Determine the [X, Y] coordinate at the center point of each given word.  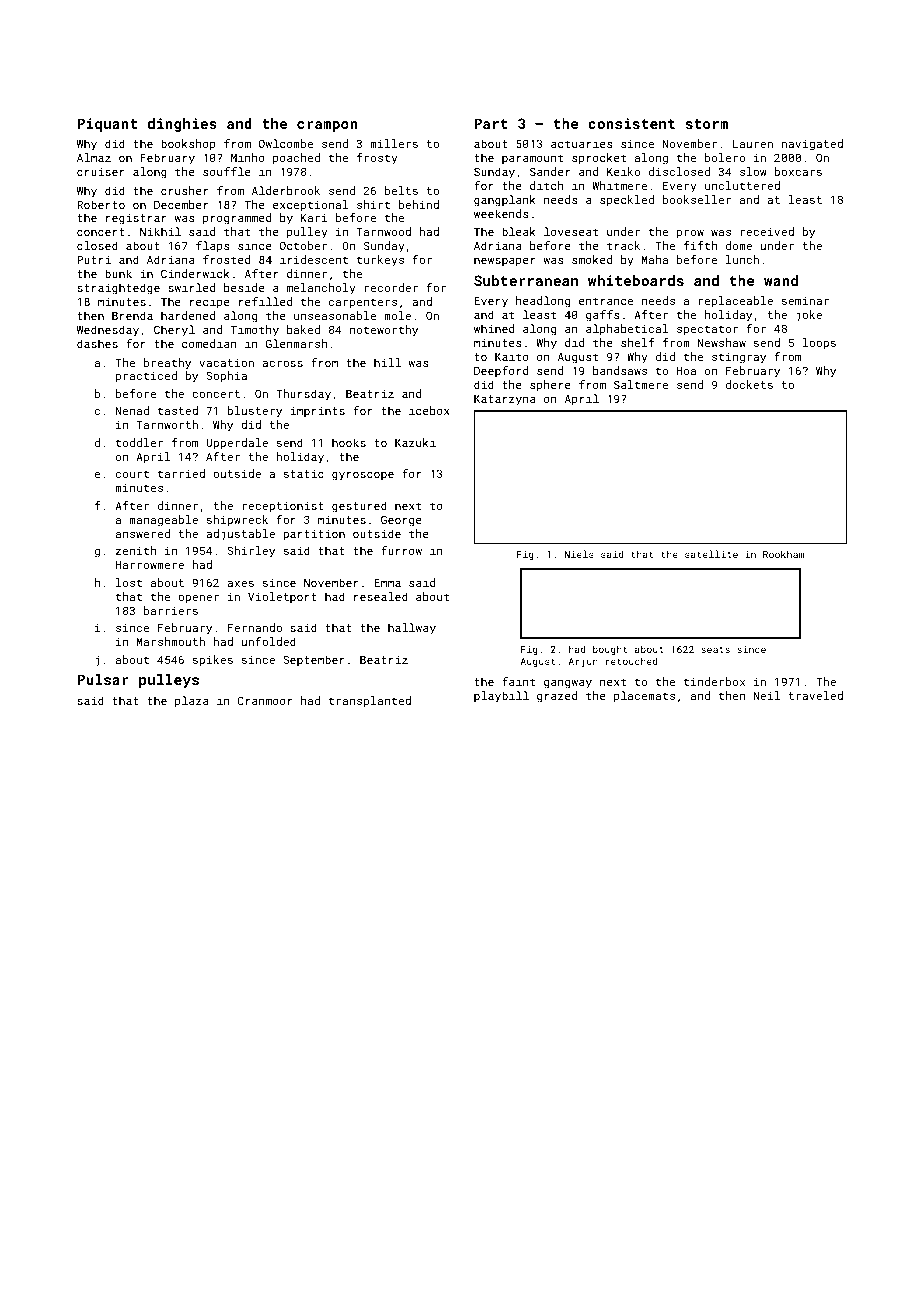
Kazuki [415, 442]
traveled [815, 695]
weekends [501, 213]
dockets [749, 384]
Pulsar [103, 679]
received [767, 231]
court [132, 474]
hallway [412, 629]
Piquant [107, 125]
